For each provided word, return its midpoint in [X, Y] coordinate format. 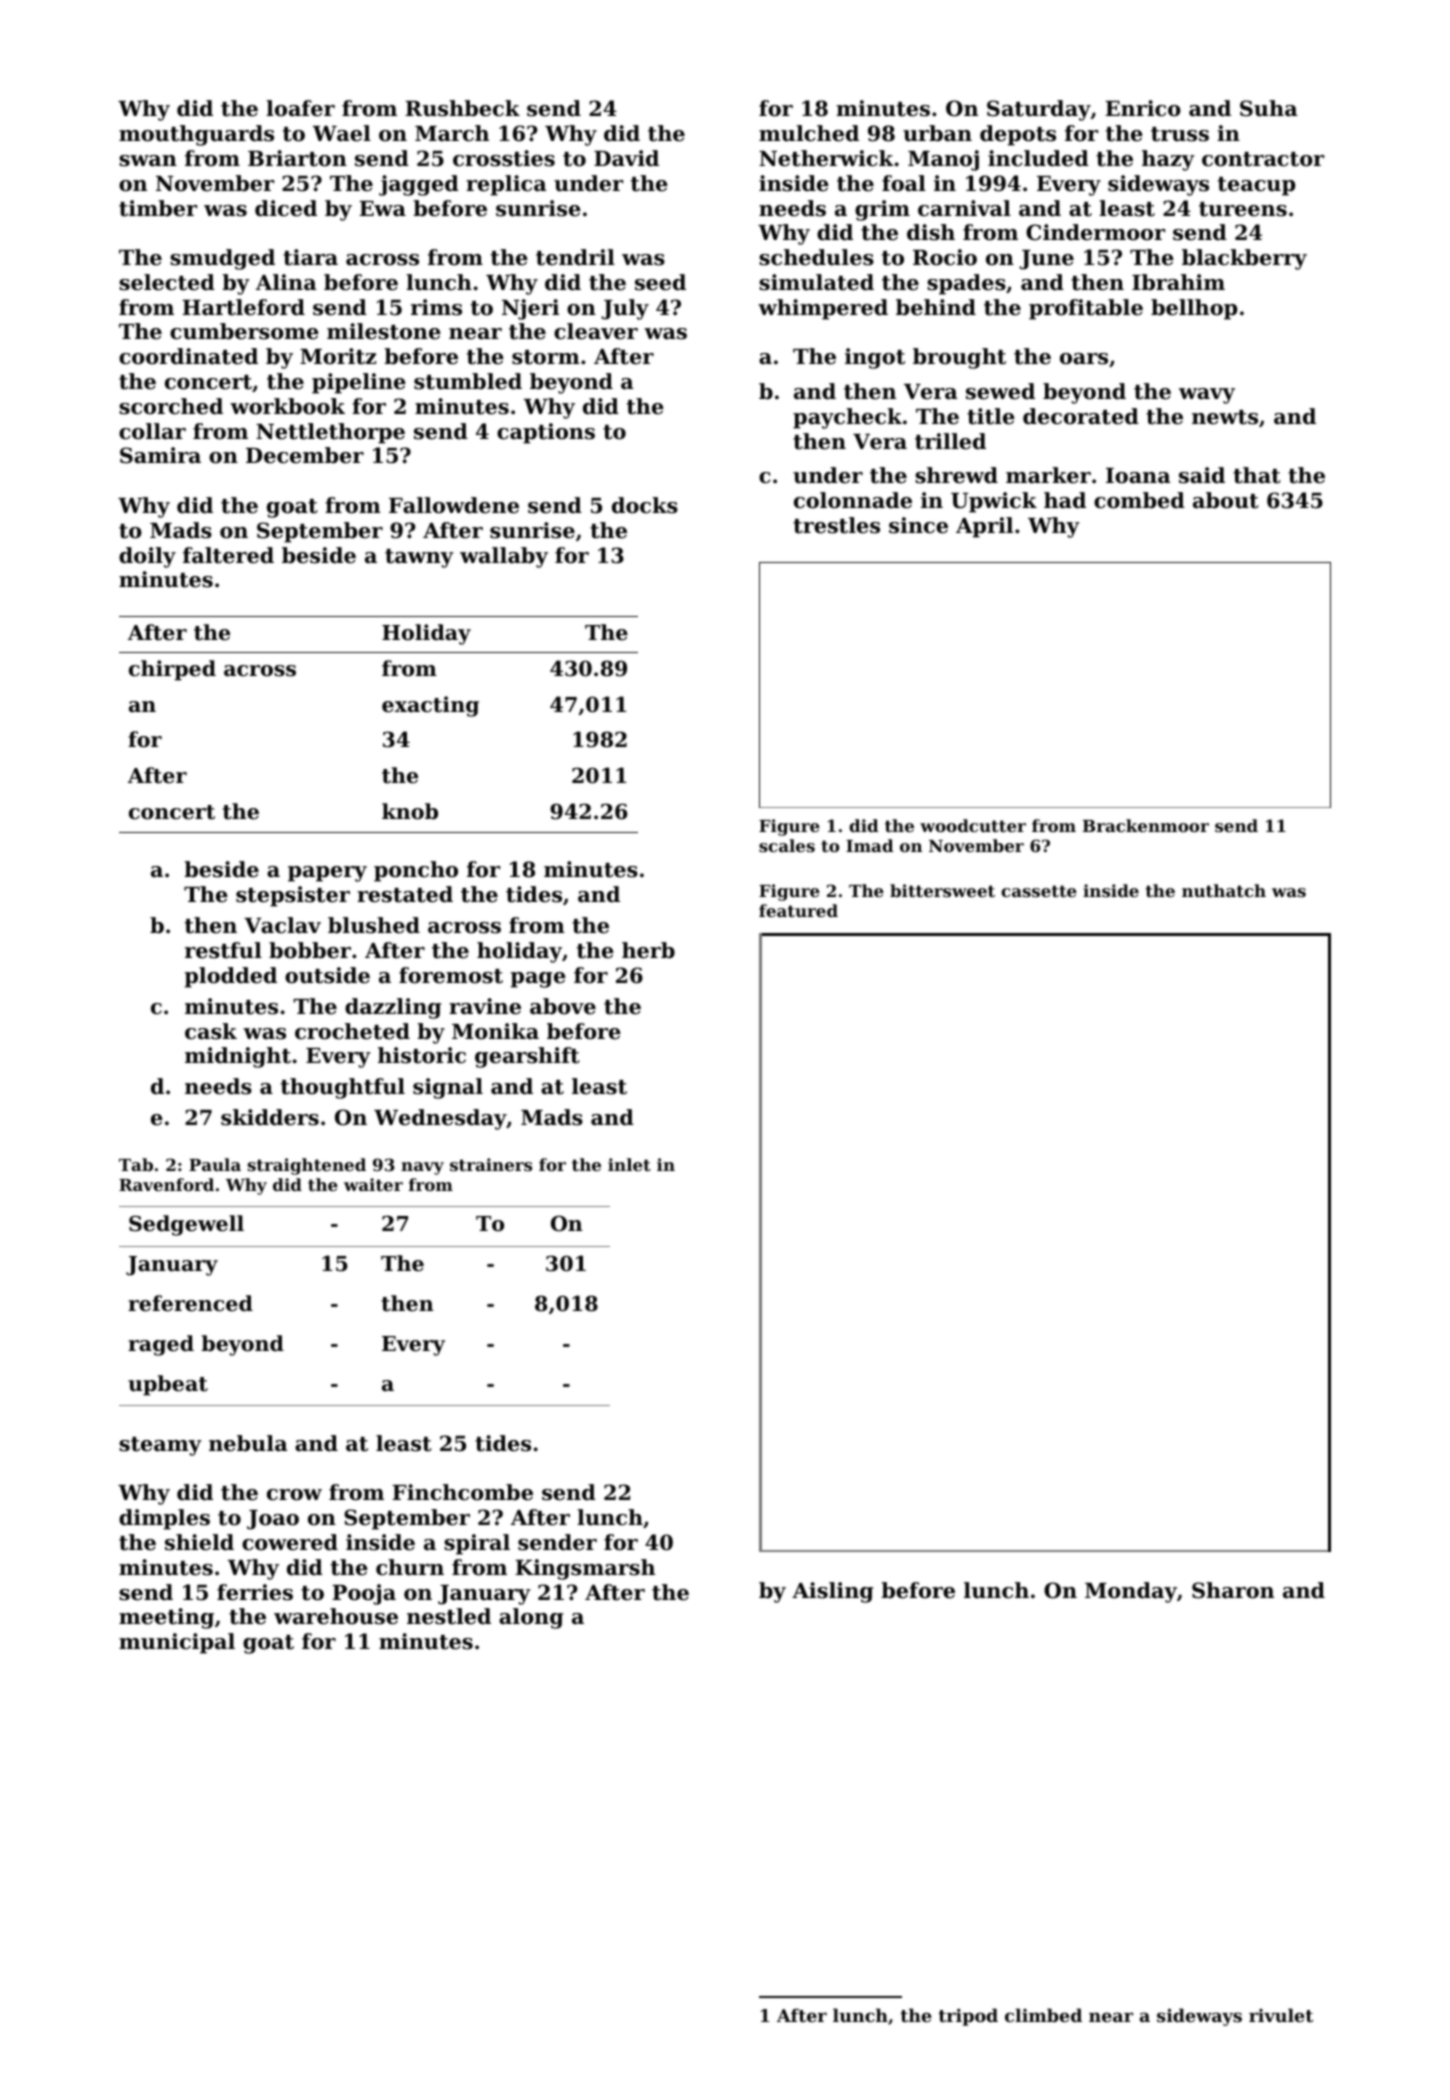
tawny [419, 558]
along [531, 1618]
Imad [870, 845]
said [1202, 475]
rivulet [1281, 2015]
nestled [449, 1616]
